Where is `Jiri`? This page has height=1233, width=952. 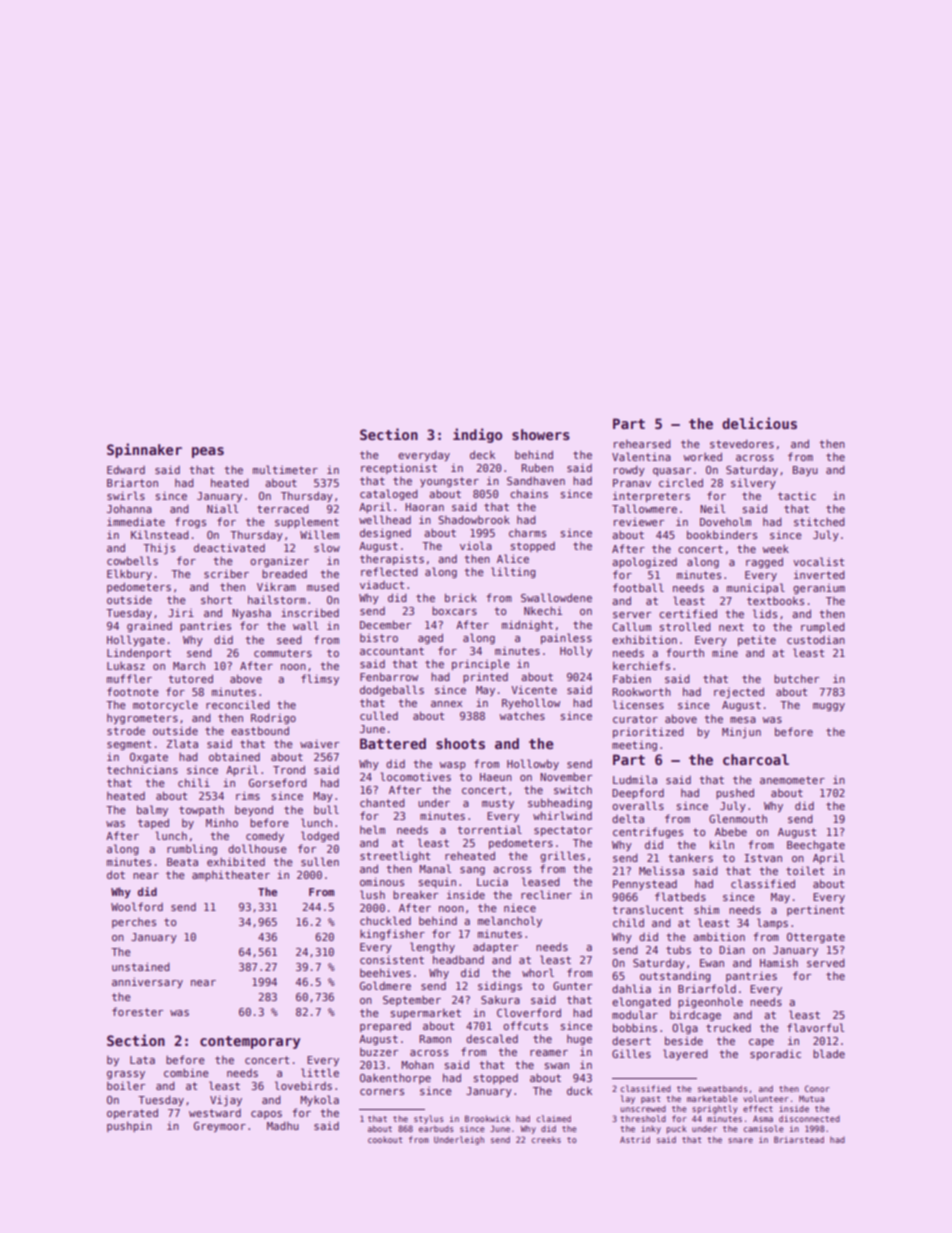 Jiri is located at coordinates (181, 612).
